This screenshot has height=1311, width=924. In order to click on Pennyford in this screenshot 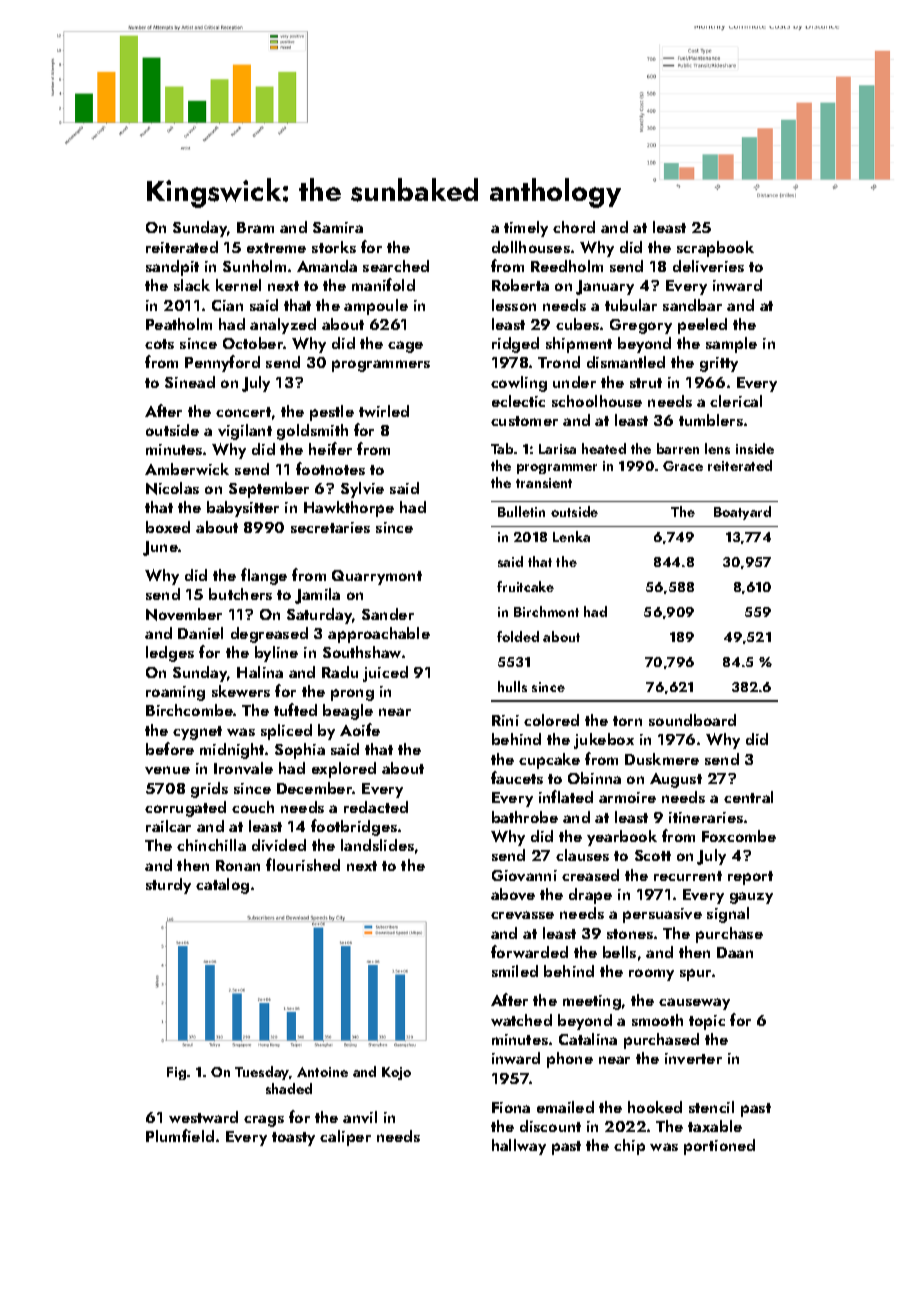, I will do `click(222, 363)`.
